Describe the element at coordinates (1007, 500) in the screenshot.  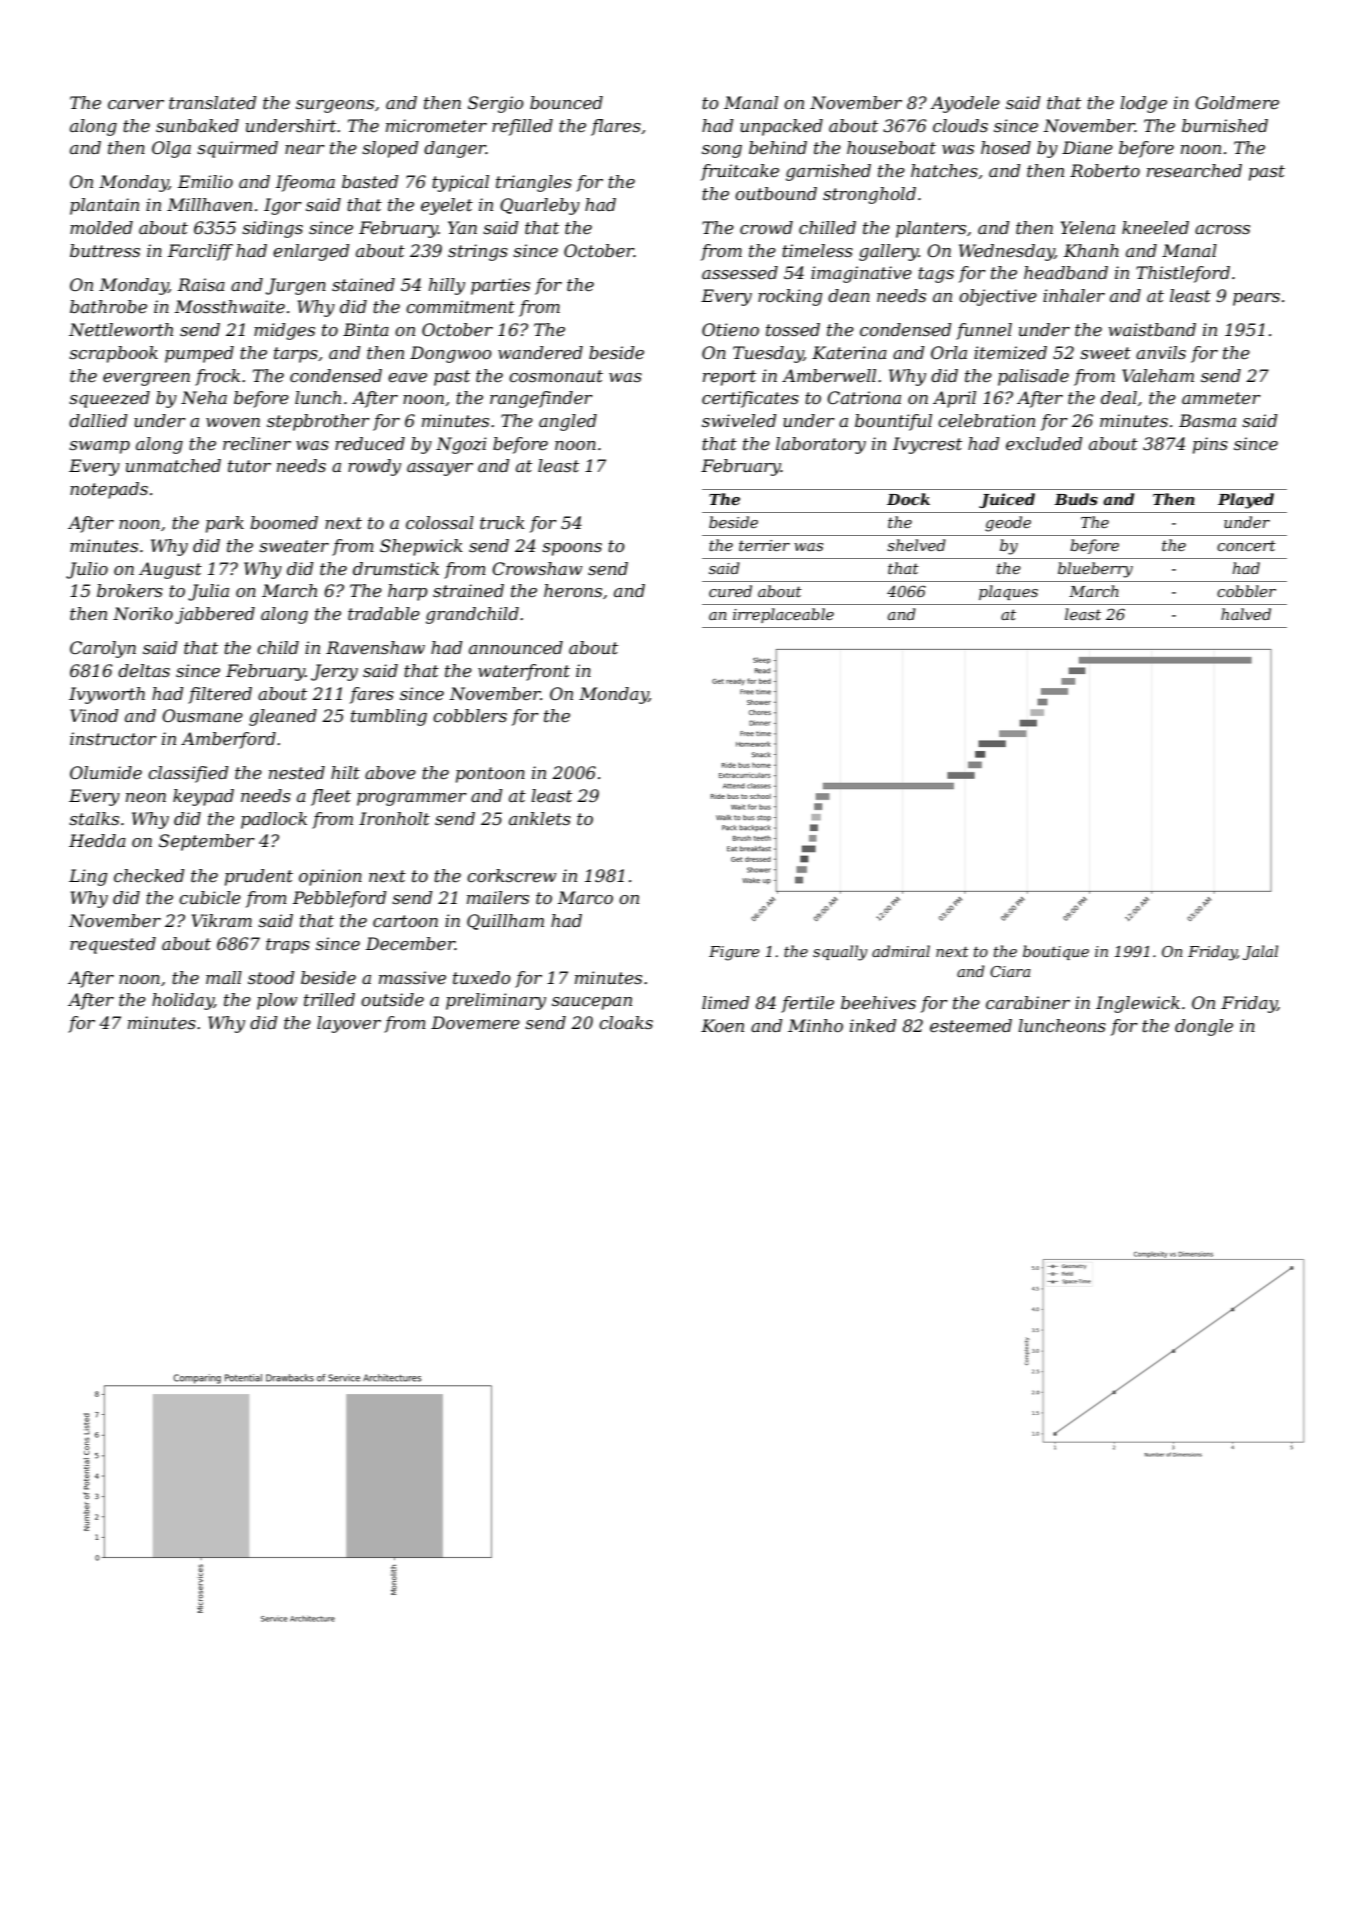
I see `Juiced` at that location.
